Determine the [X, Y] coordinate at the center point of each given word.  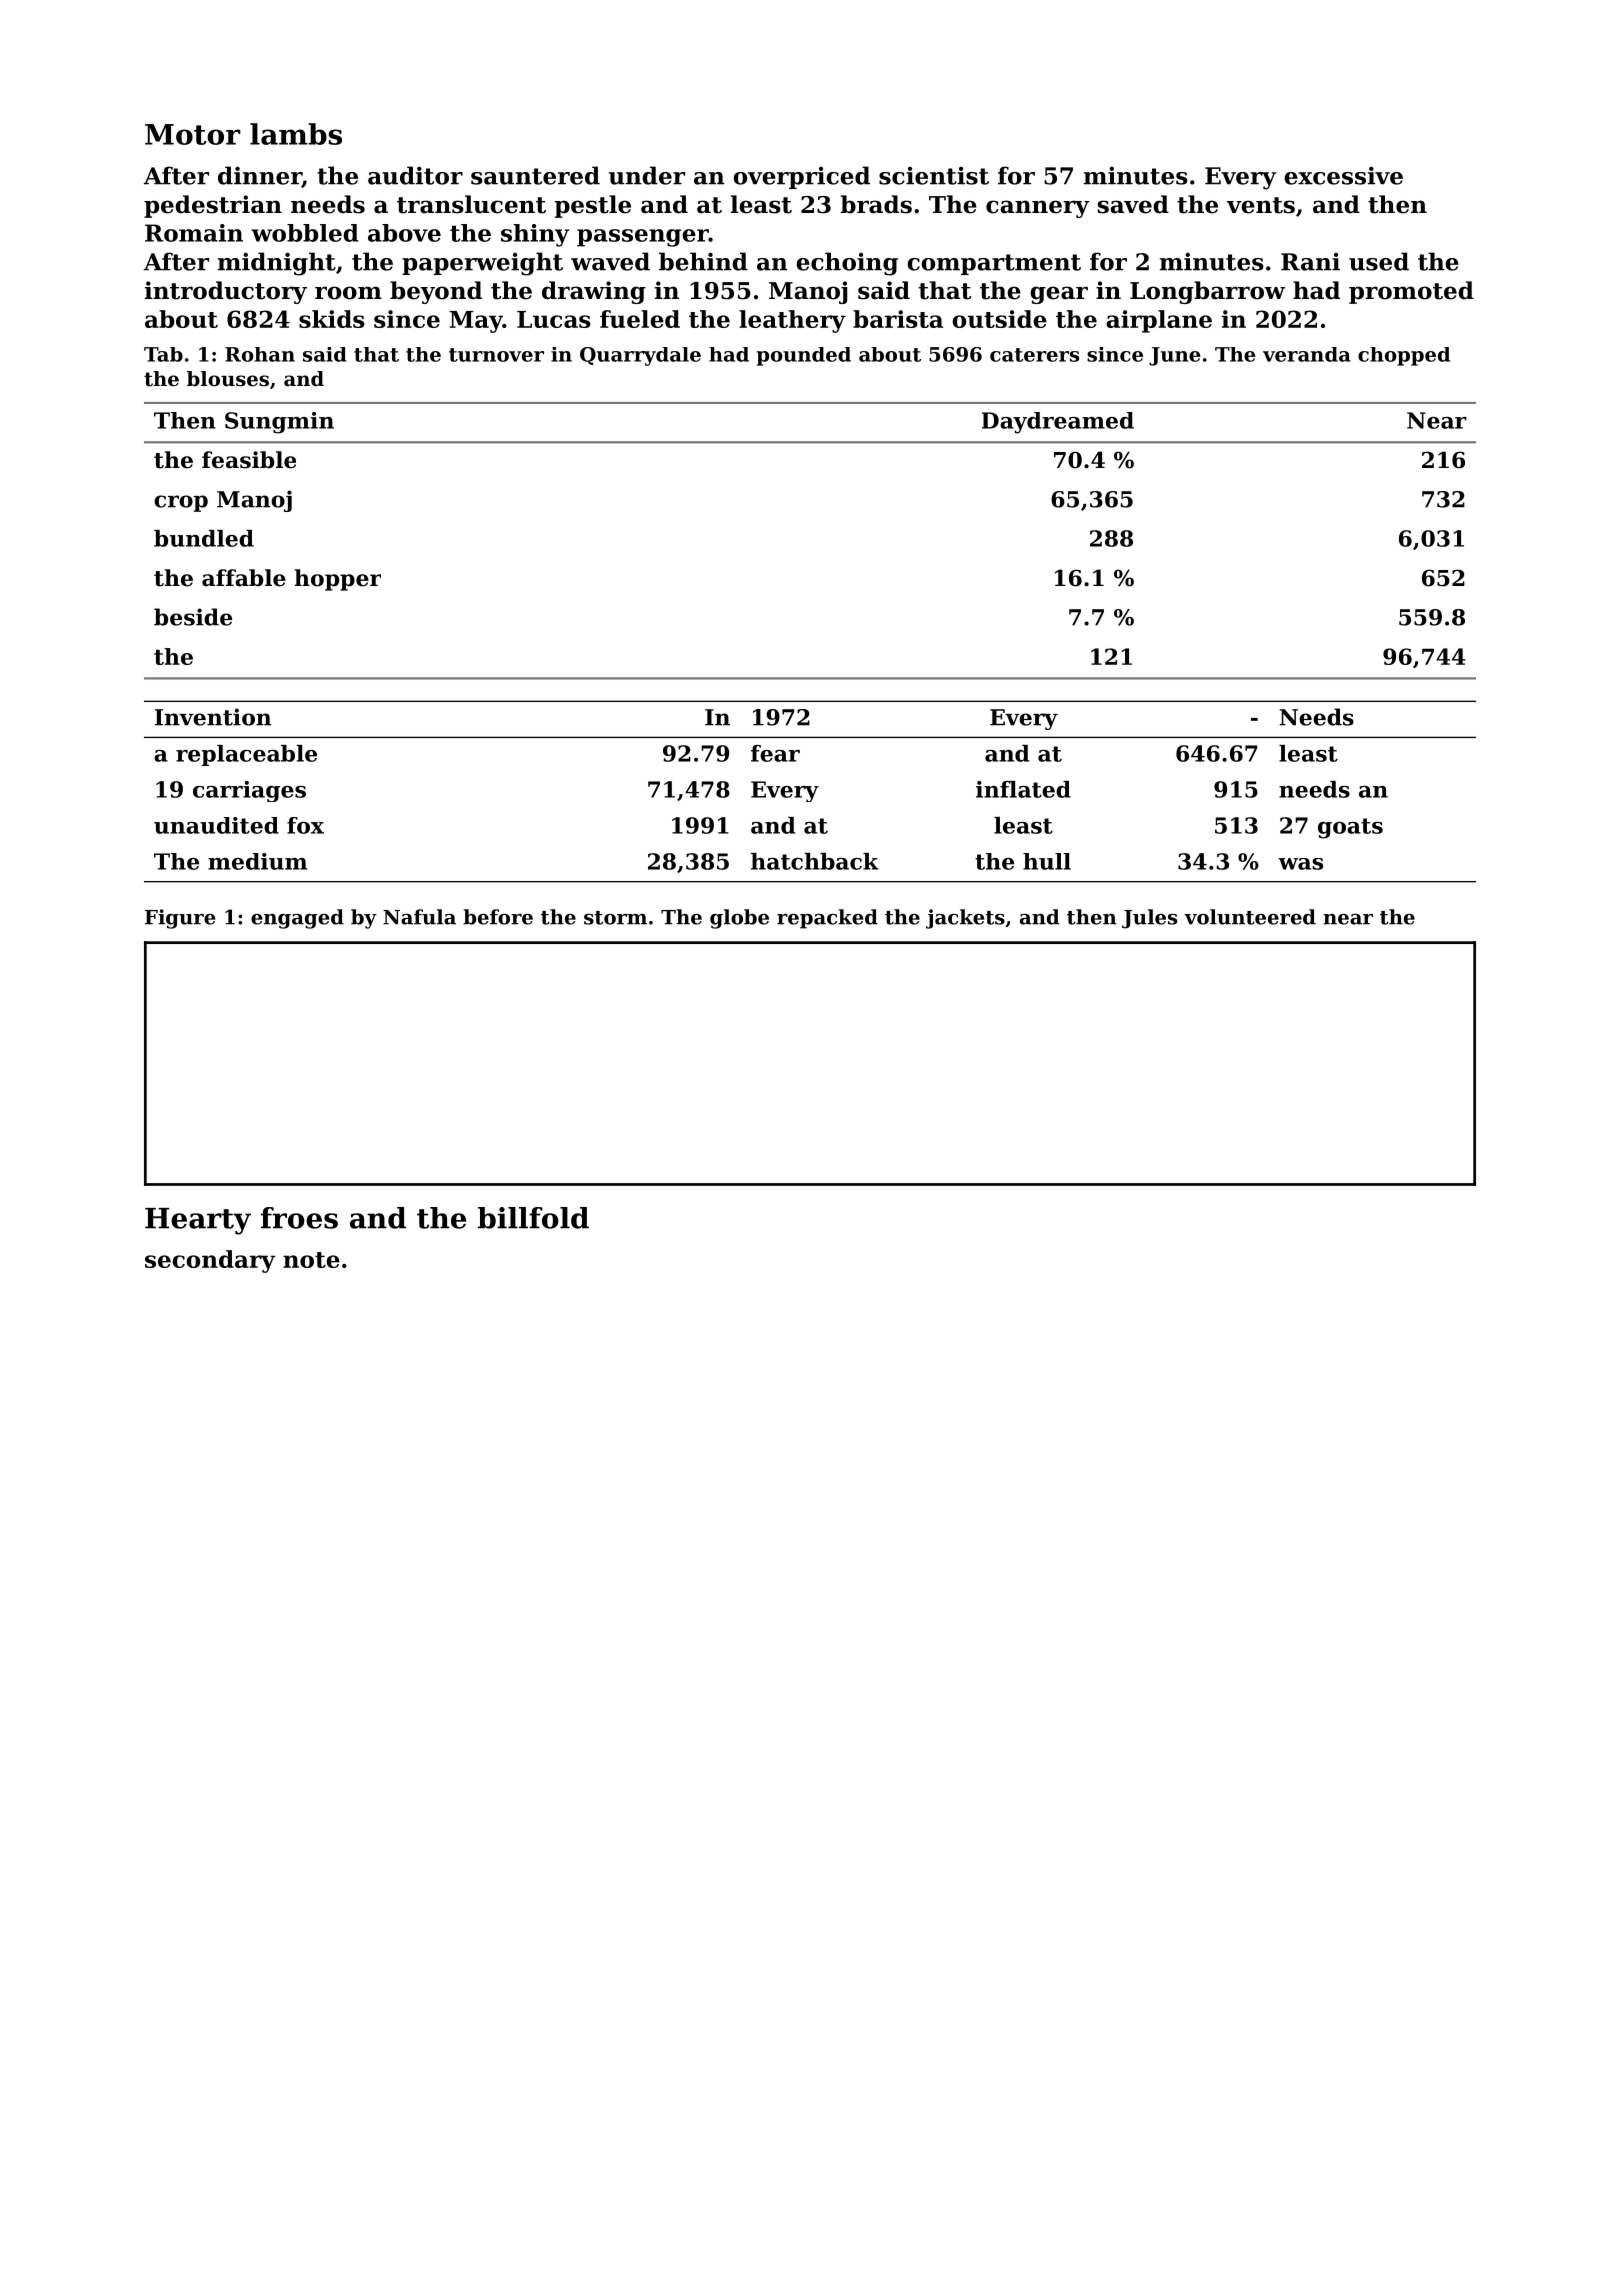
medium [257, 861]
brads [876, 204]
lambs [296, 134]
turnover [496, 355]
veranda [1307, 354]
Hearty [198, 1221]
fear [775, 753]
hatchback [815, 861]
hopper [337, 580]
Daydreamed [1058, 423]
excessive [1343, 175]
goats [1350, 828]
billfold [533, 1218]
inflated [1023, 789]
